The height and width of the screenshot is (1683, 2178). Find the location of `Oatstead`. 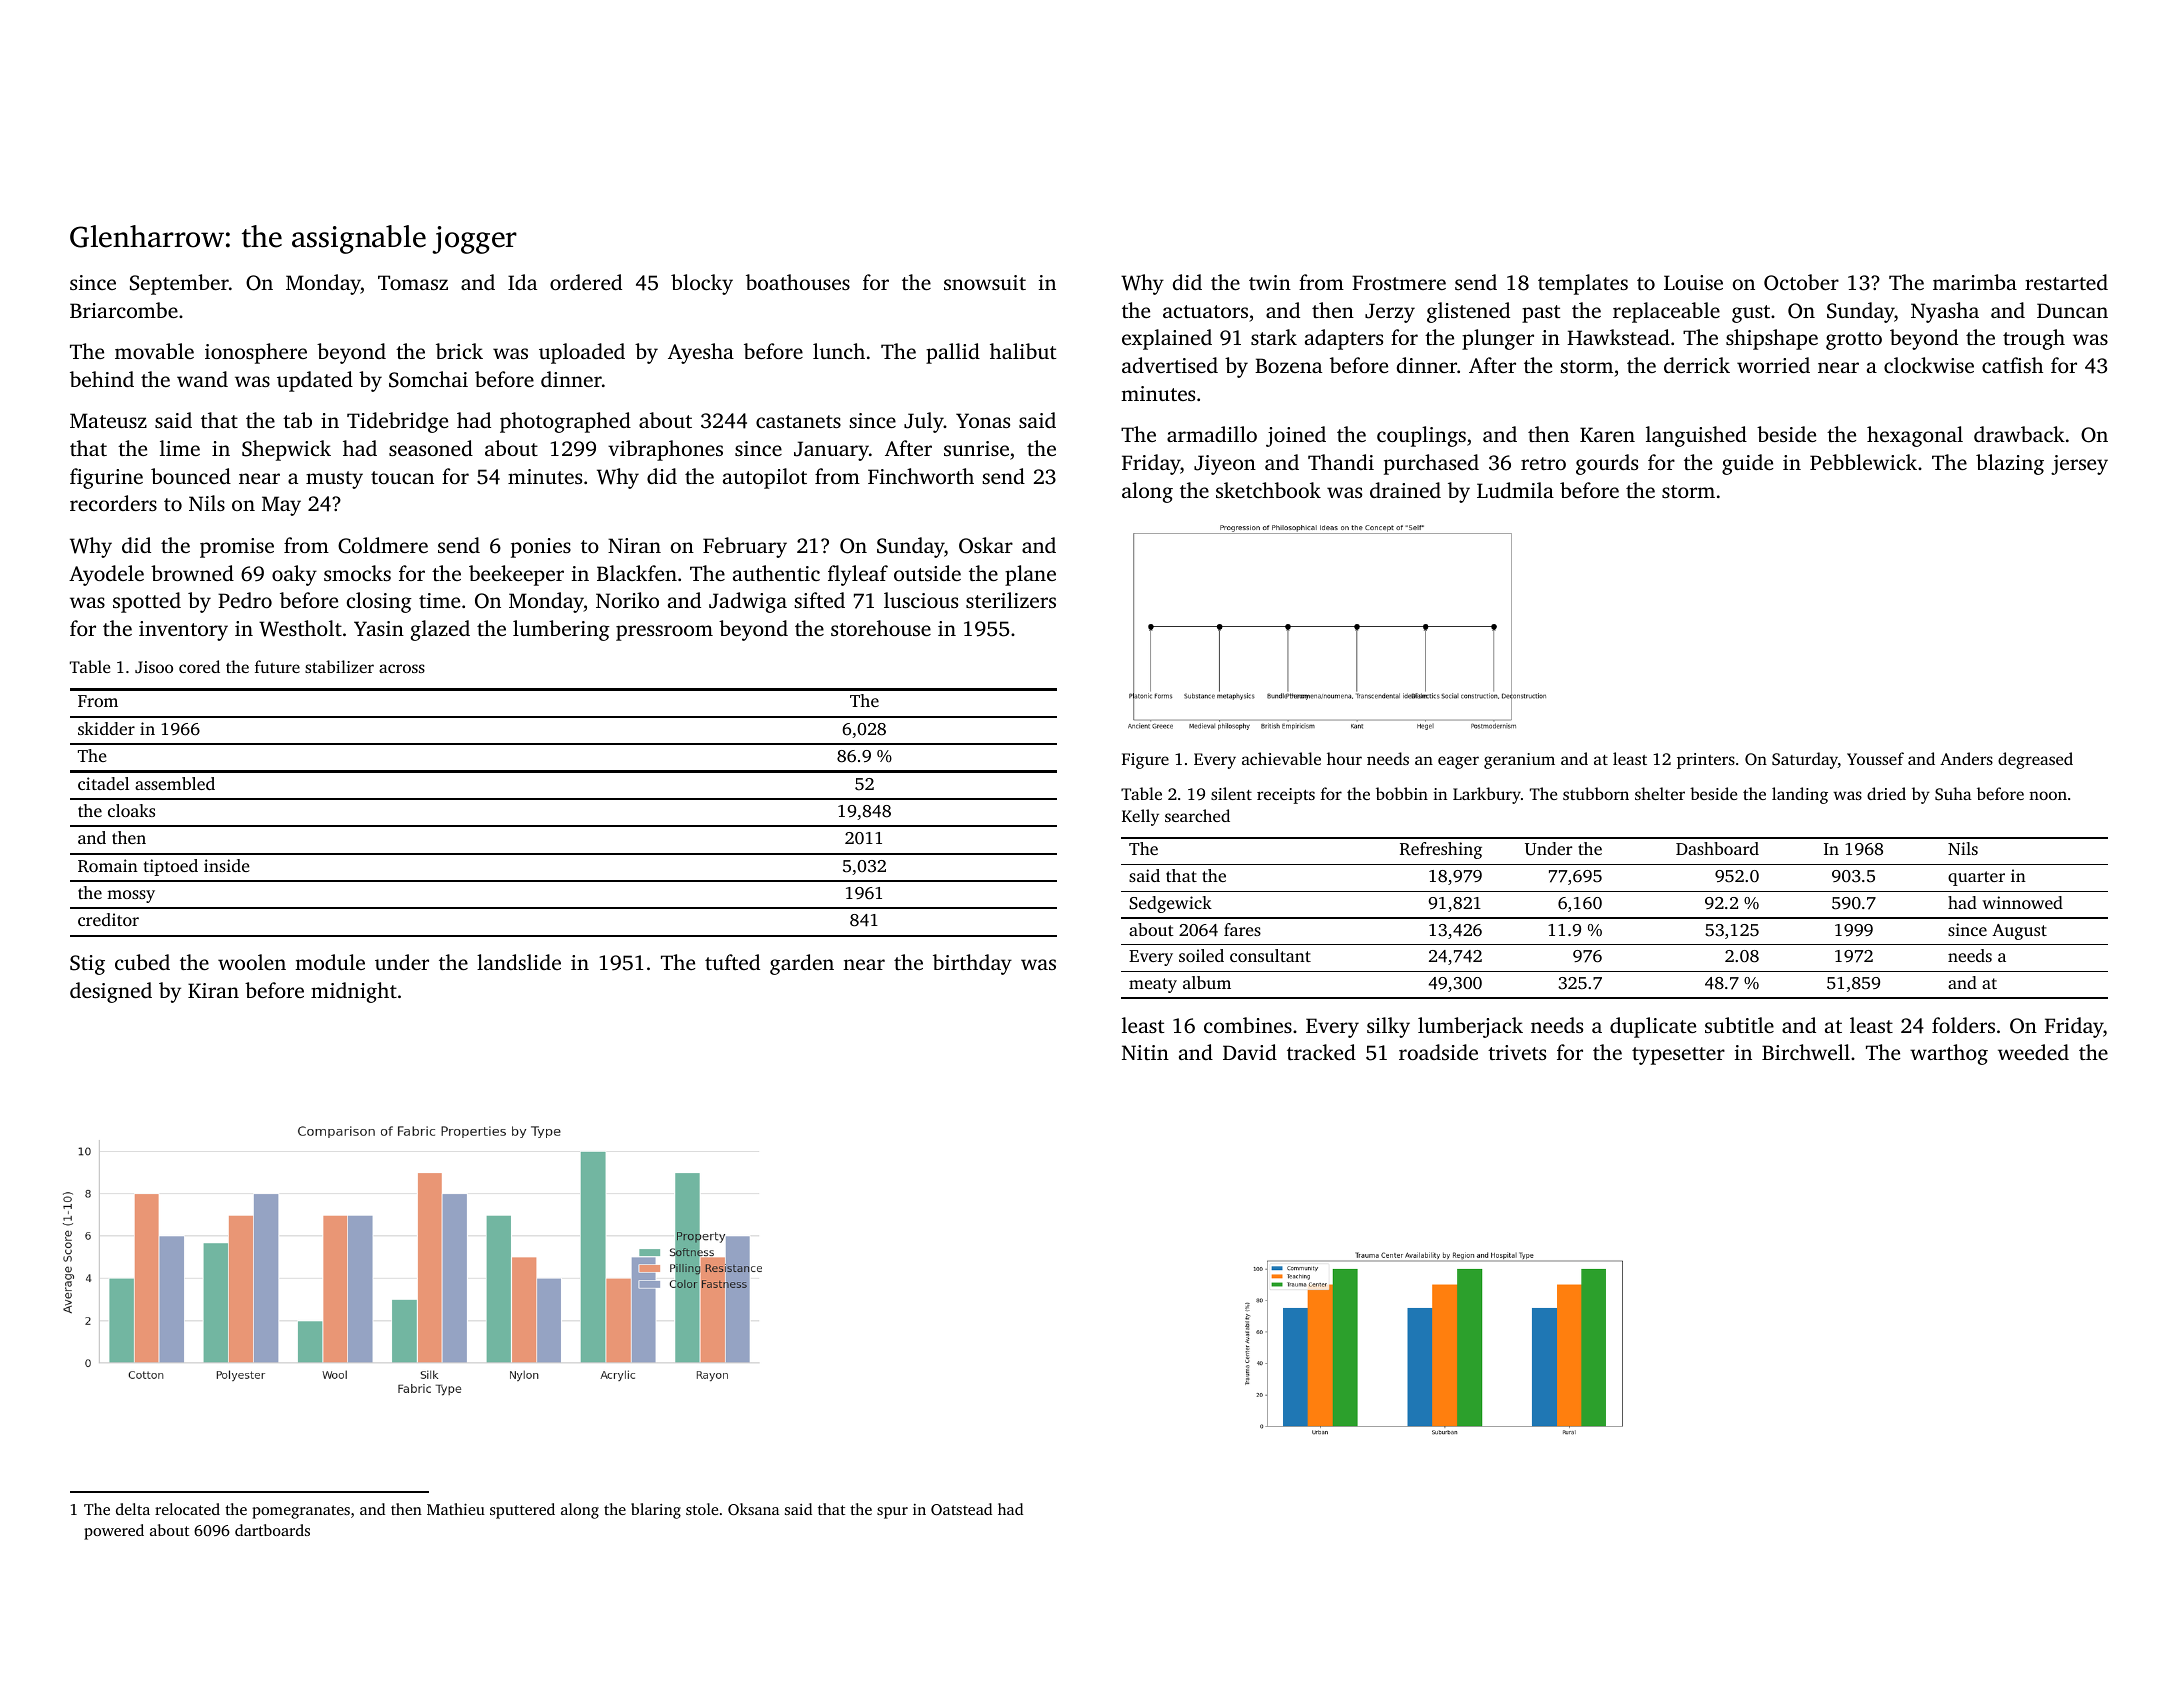

Oatstead is located at coordinates (961, 1509).
